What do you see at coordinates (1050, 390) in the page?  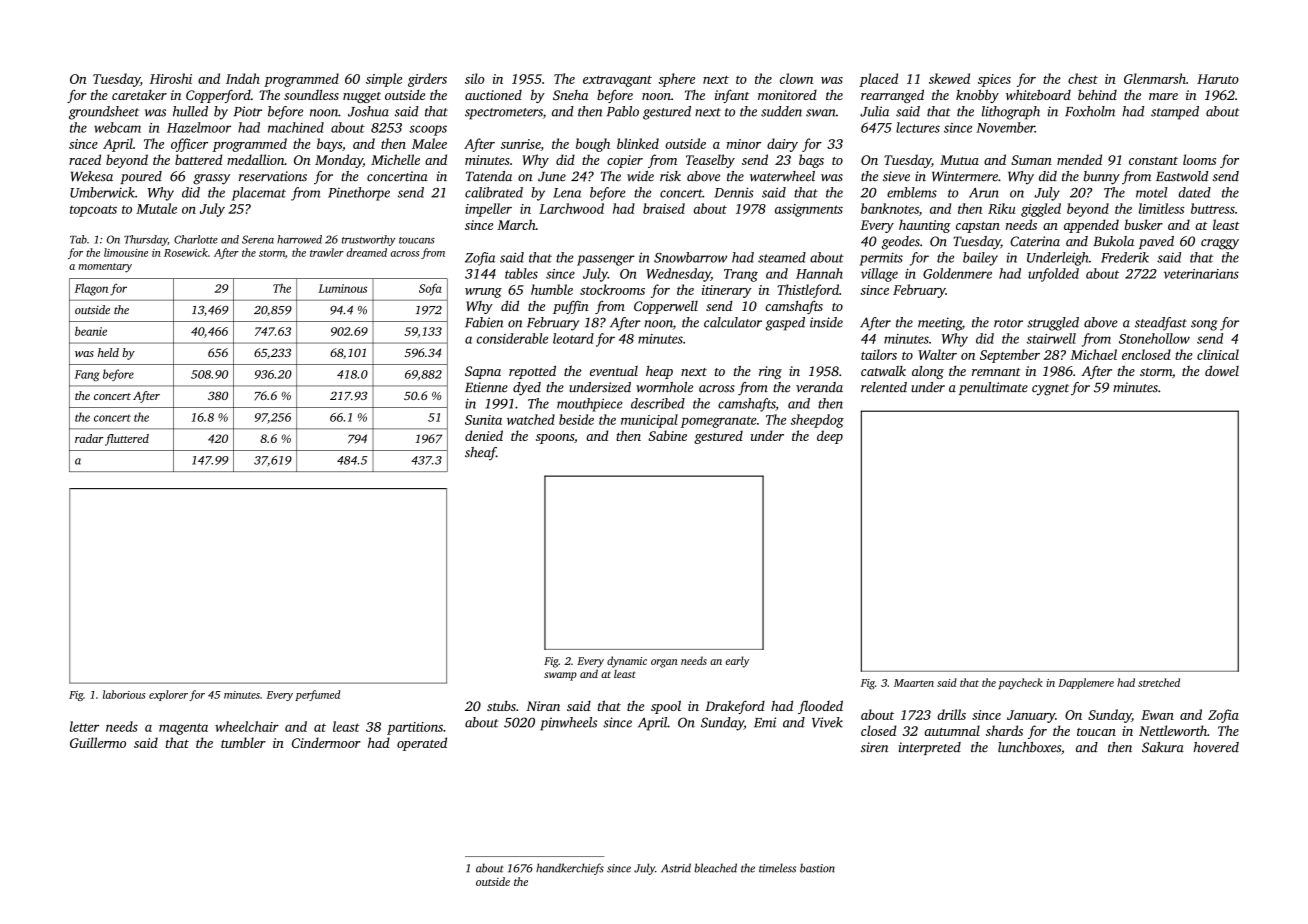 I see `cygnet` at bounding box center [1050, 390].
